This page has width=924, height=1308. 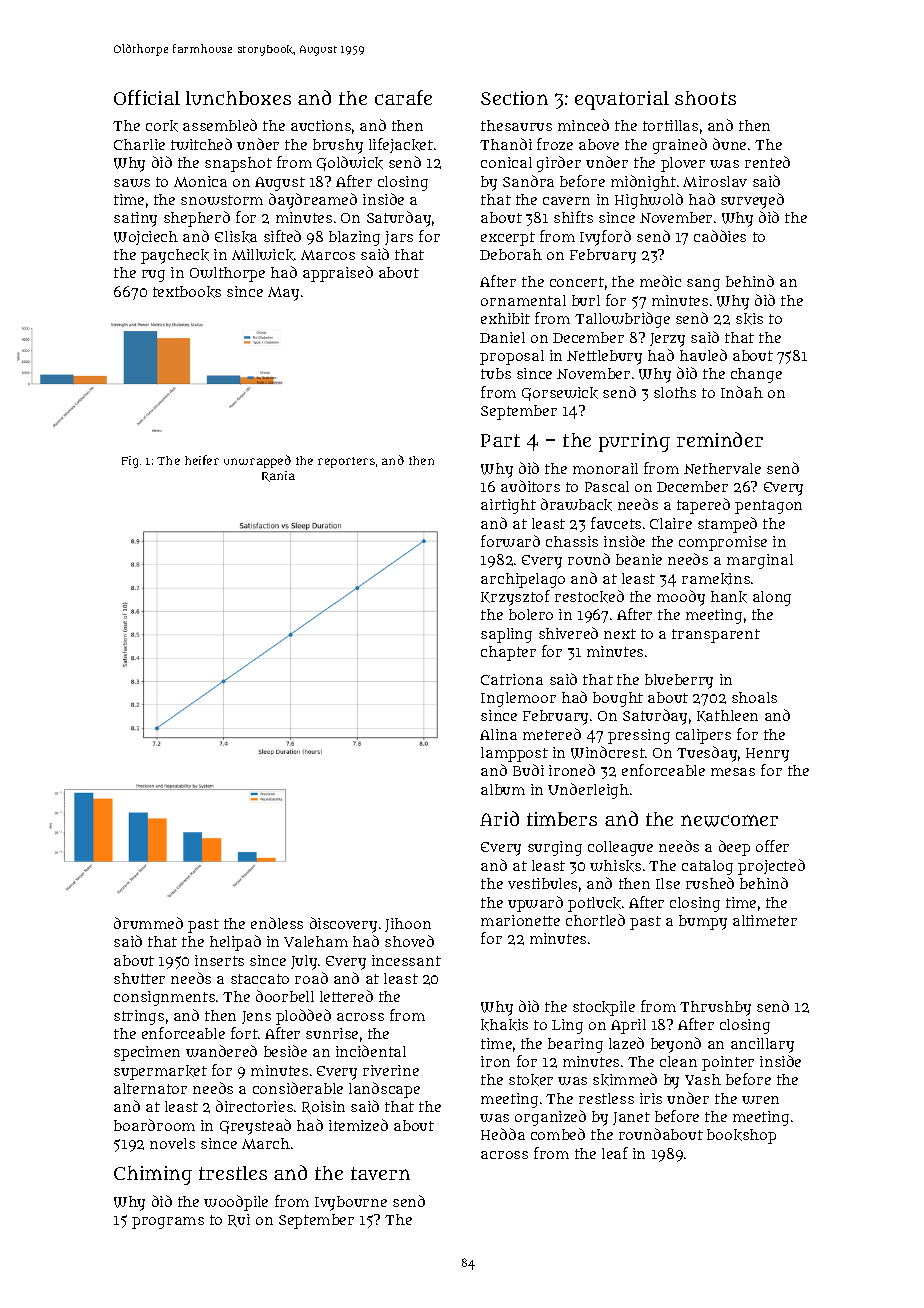 What do you see at coordinates (511, 254) in the page?
I see `Deborah` at bounding box center [511, 254].
